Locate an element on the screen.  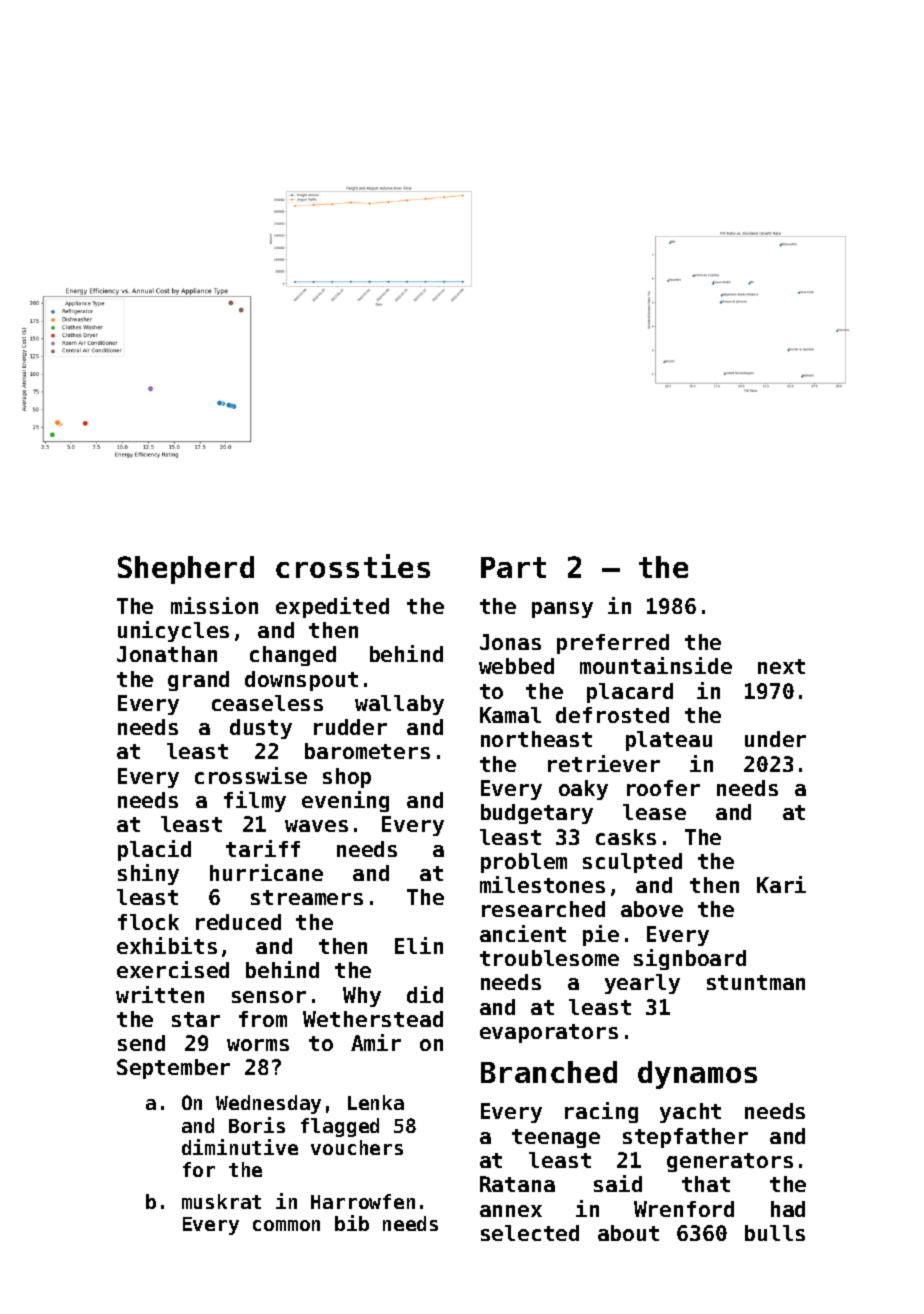
webbed is located at coordinates (516, 666).
